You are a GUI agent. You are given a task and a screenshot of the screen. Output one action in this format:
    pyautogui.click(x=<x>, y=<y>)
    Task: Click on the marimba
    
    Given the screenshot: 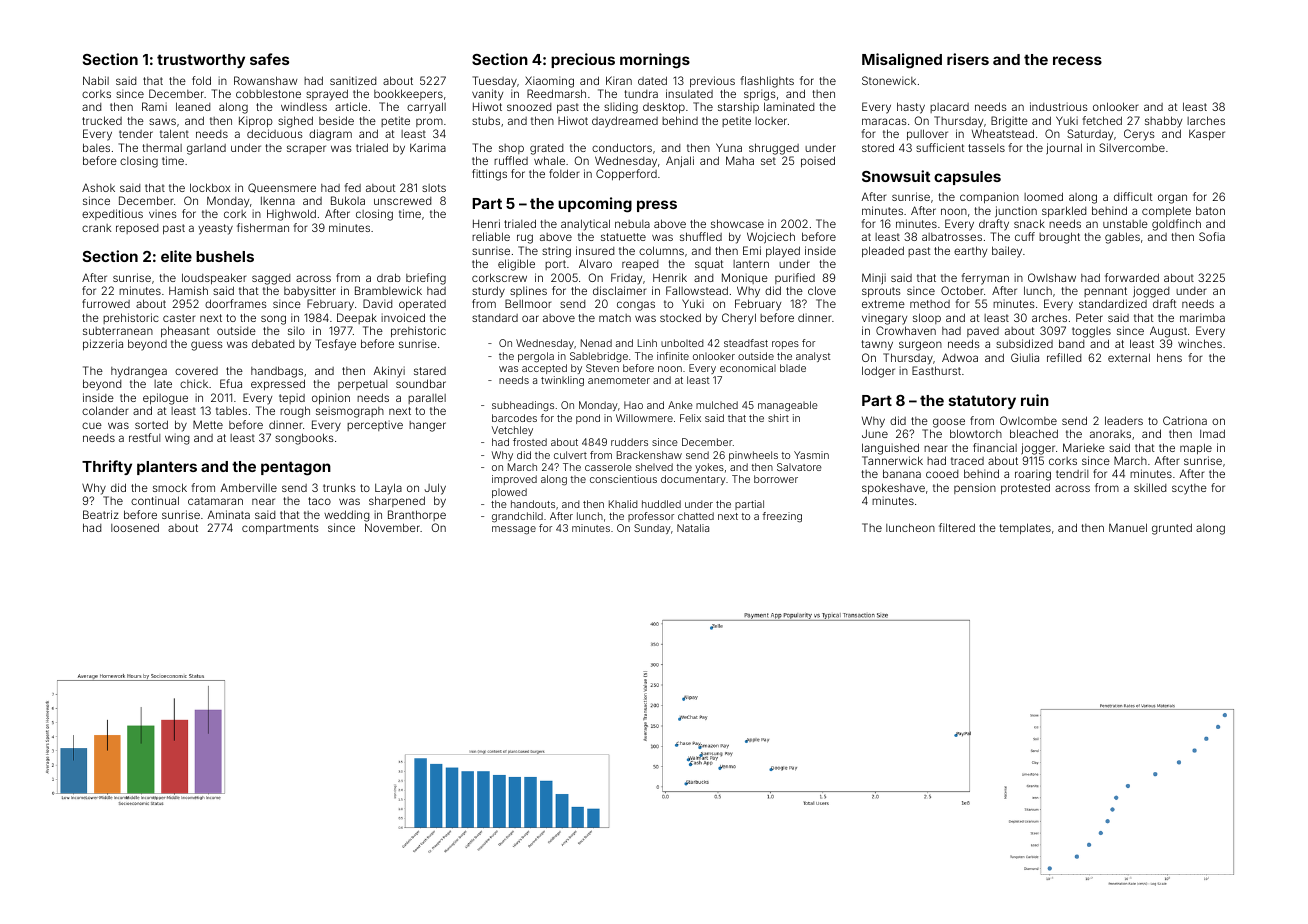 What is the action you would take?
    pyautogui.click(x=1202, y=317)
